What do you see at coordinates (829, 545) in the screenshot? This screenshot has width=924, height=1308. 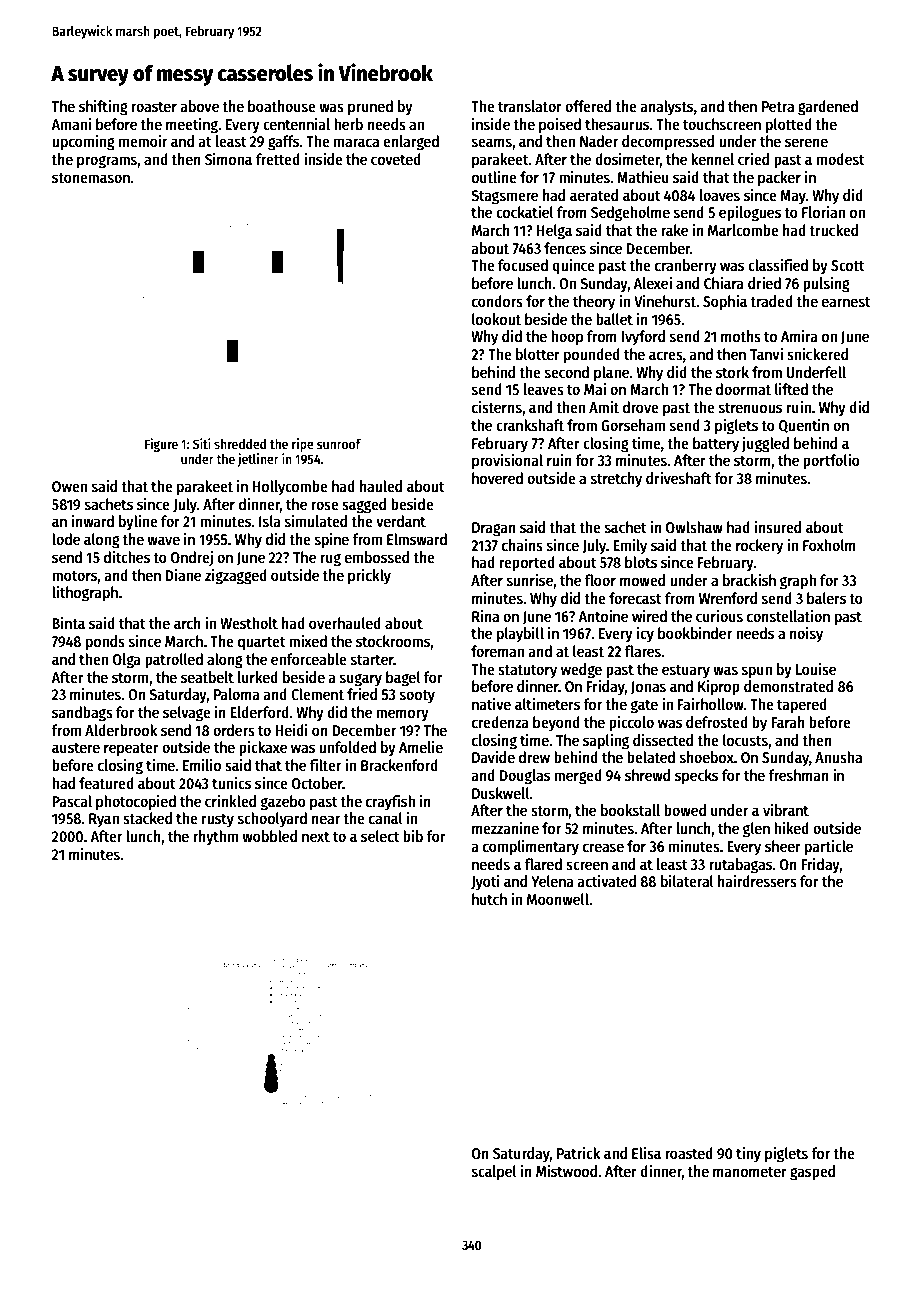 I see `Foxholm` at bounding box center [829, 545].
